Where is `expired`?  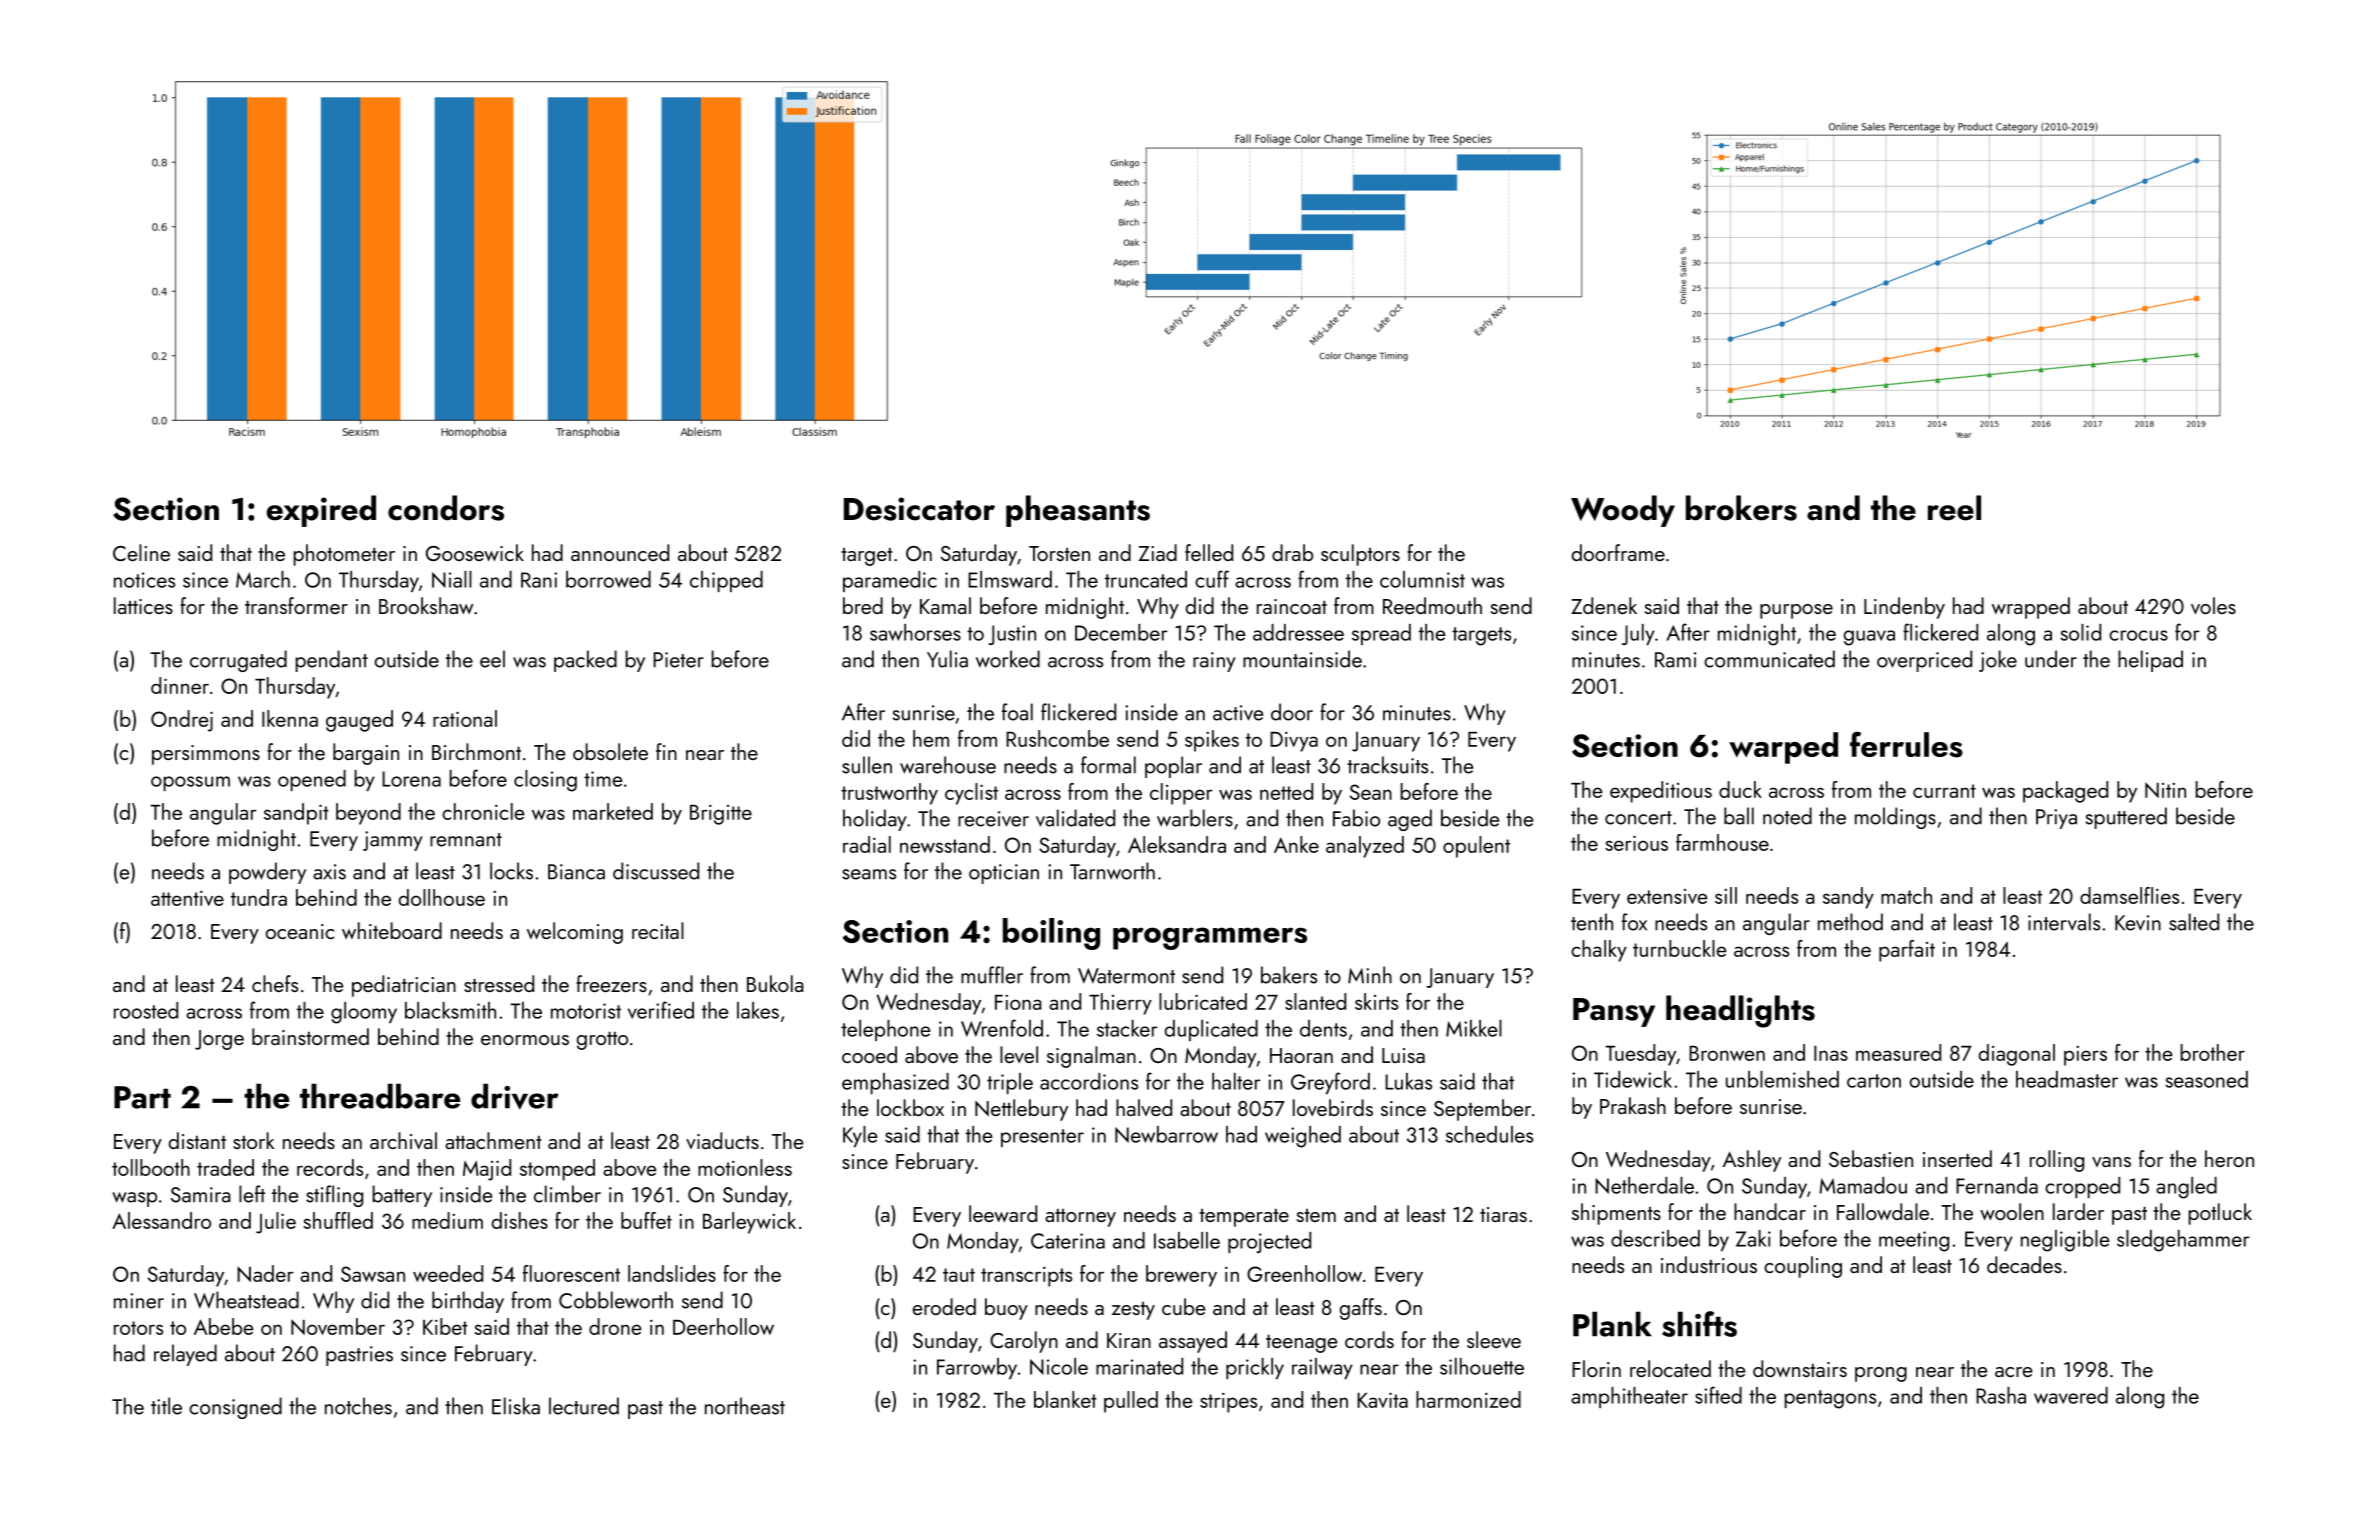
expired is located at coordinates (321, 511).
